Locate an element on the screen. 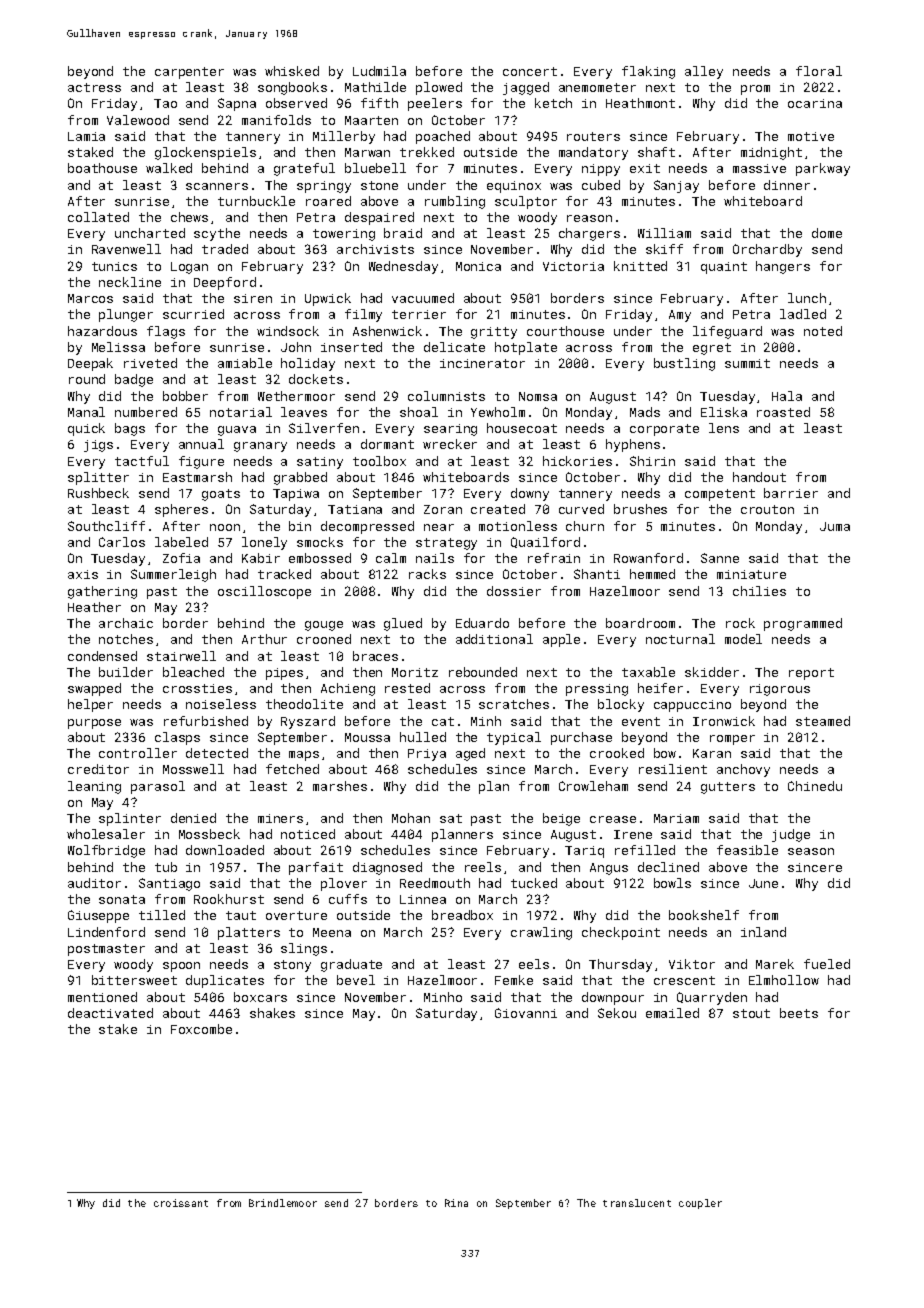  coupler is located at coordinates (700, 1204).
